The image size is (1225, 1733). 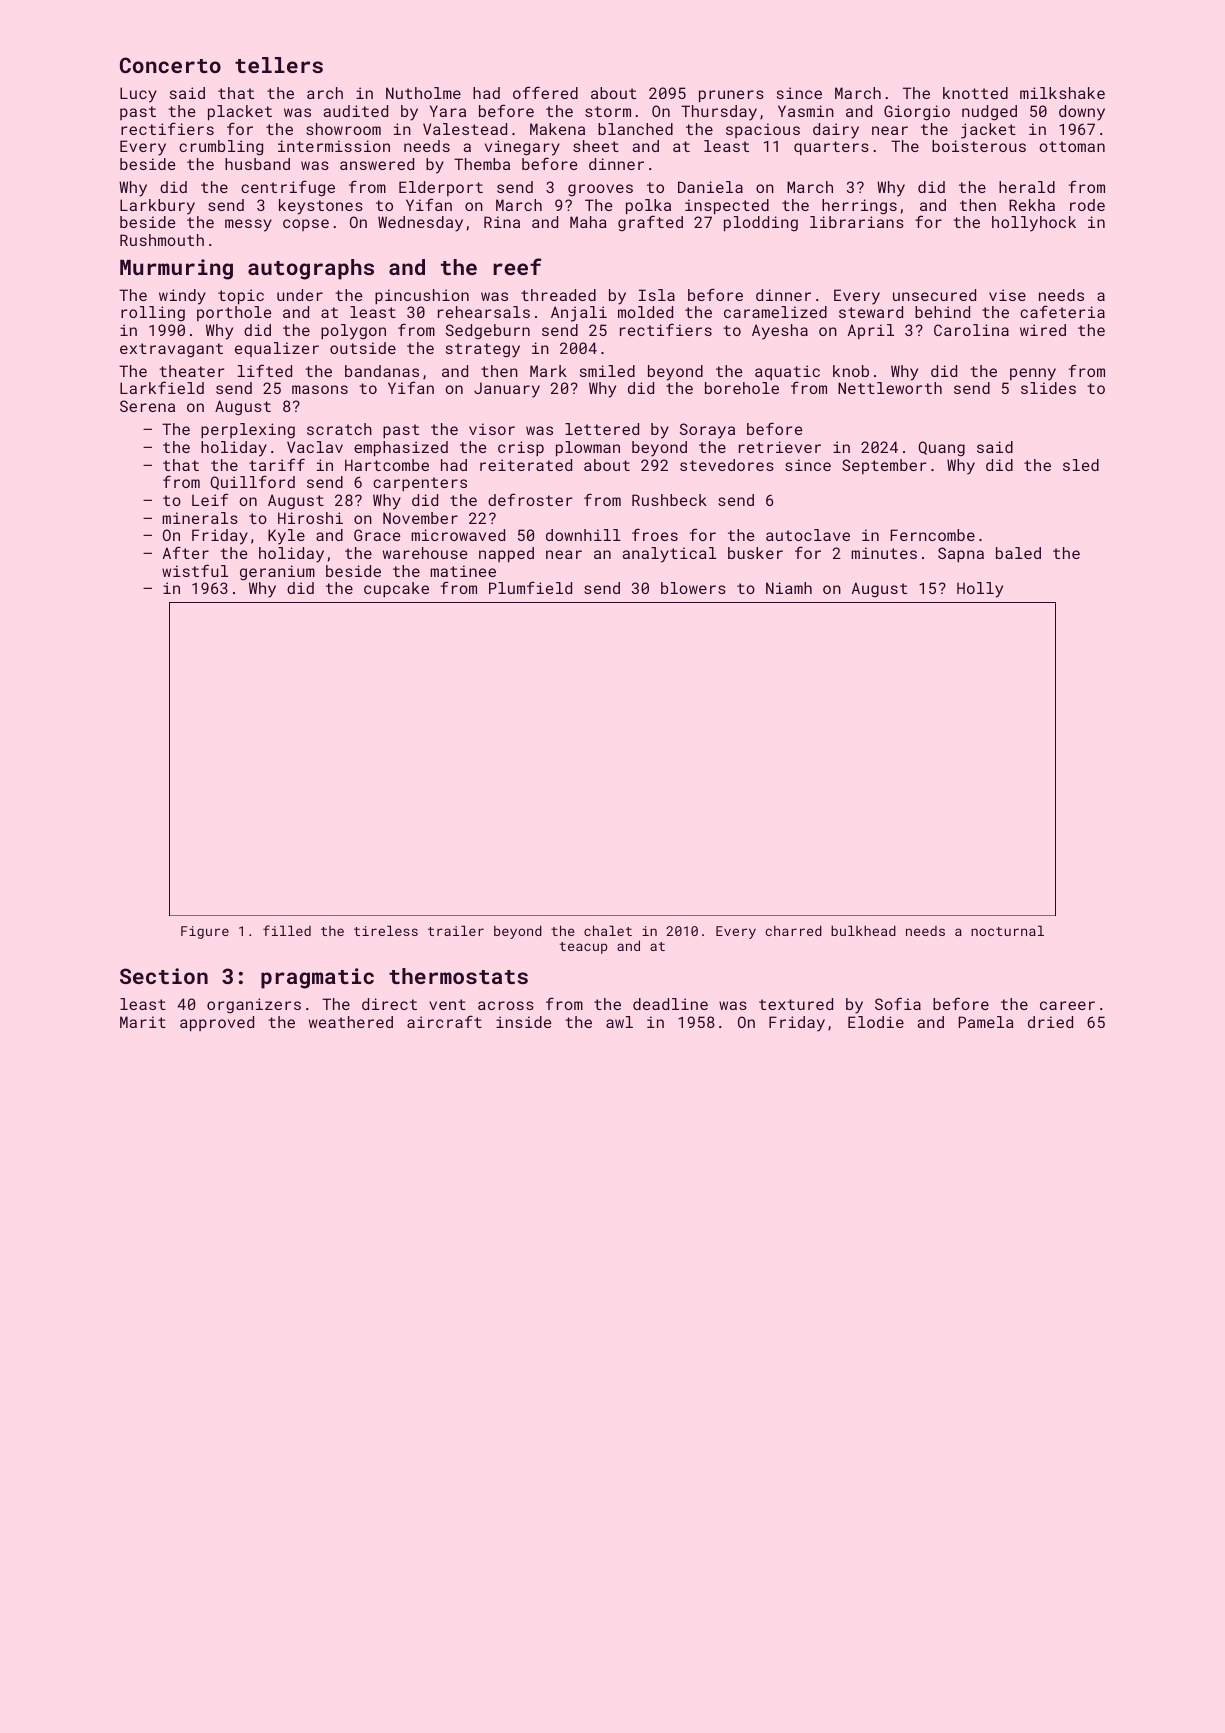 I want to click on Yasmin, so click(x=806, y=111).
